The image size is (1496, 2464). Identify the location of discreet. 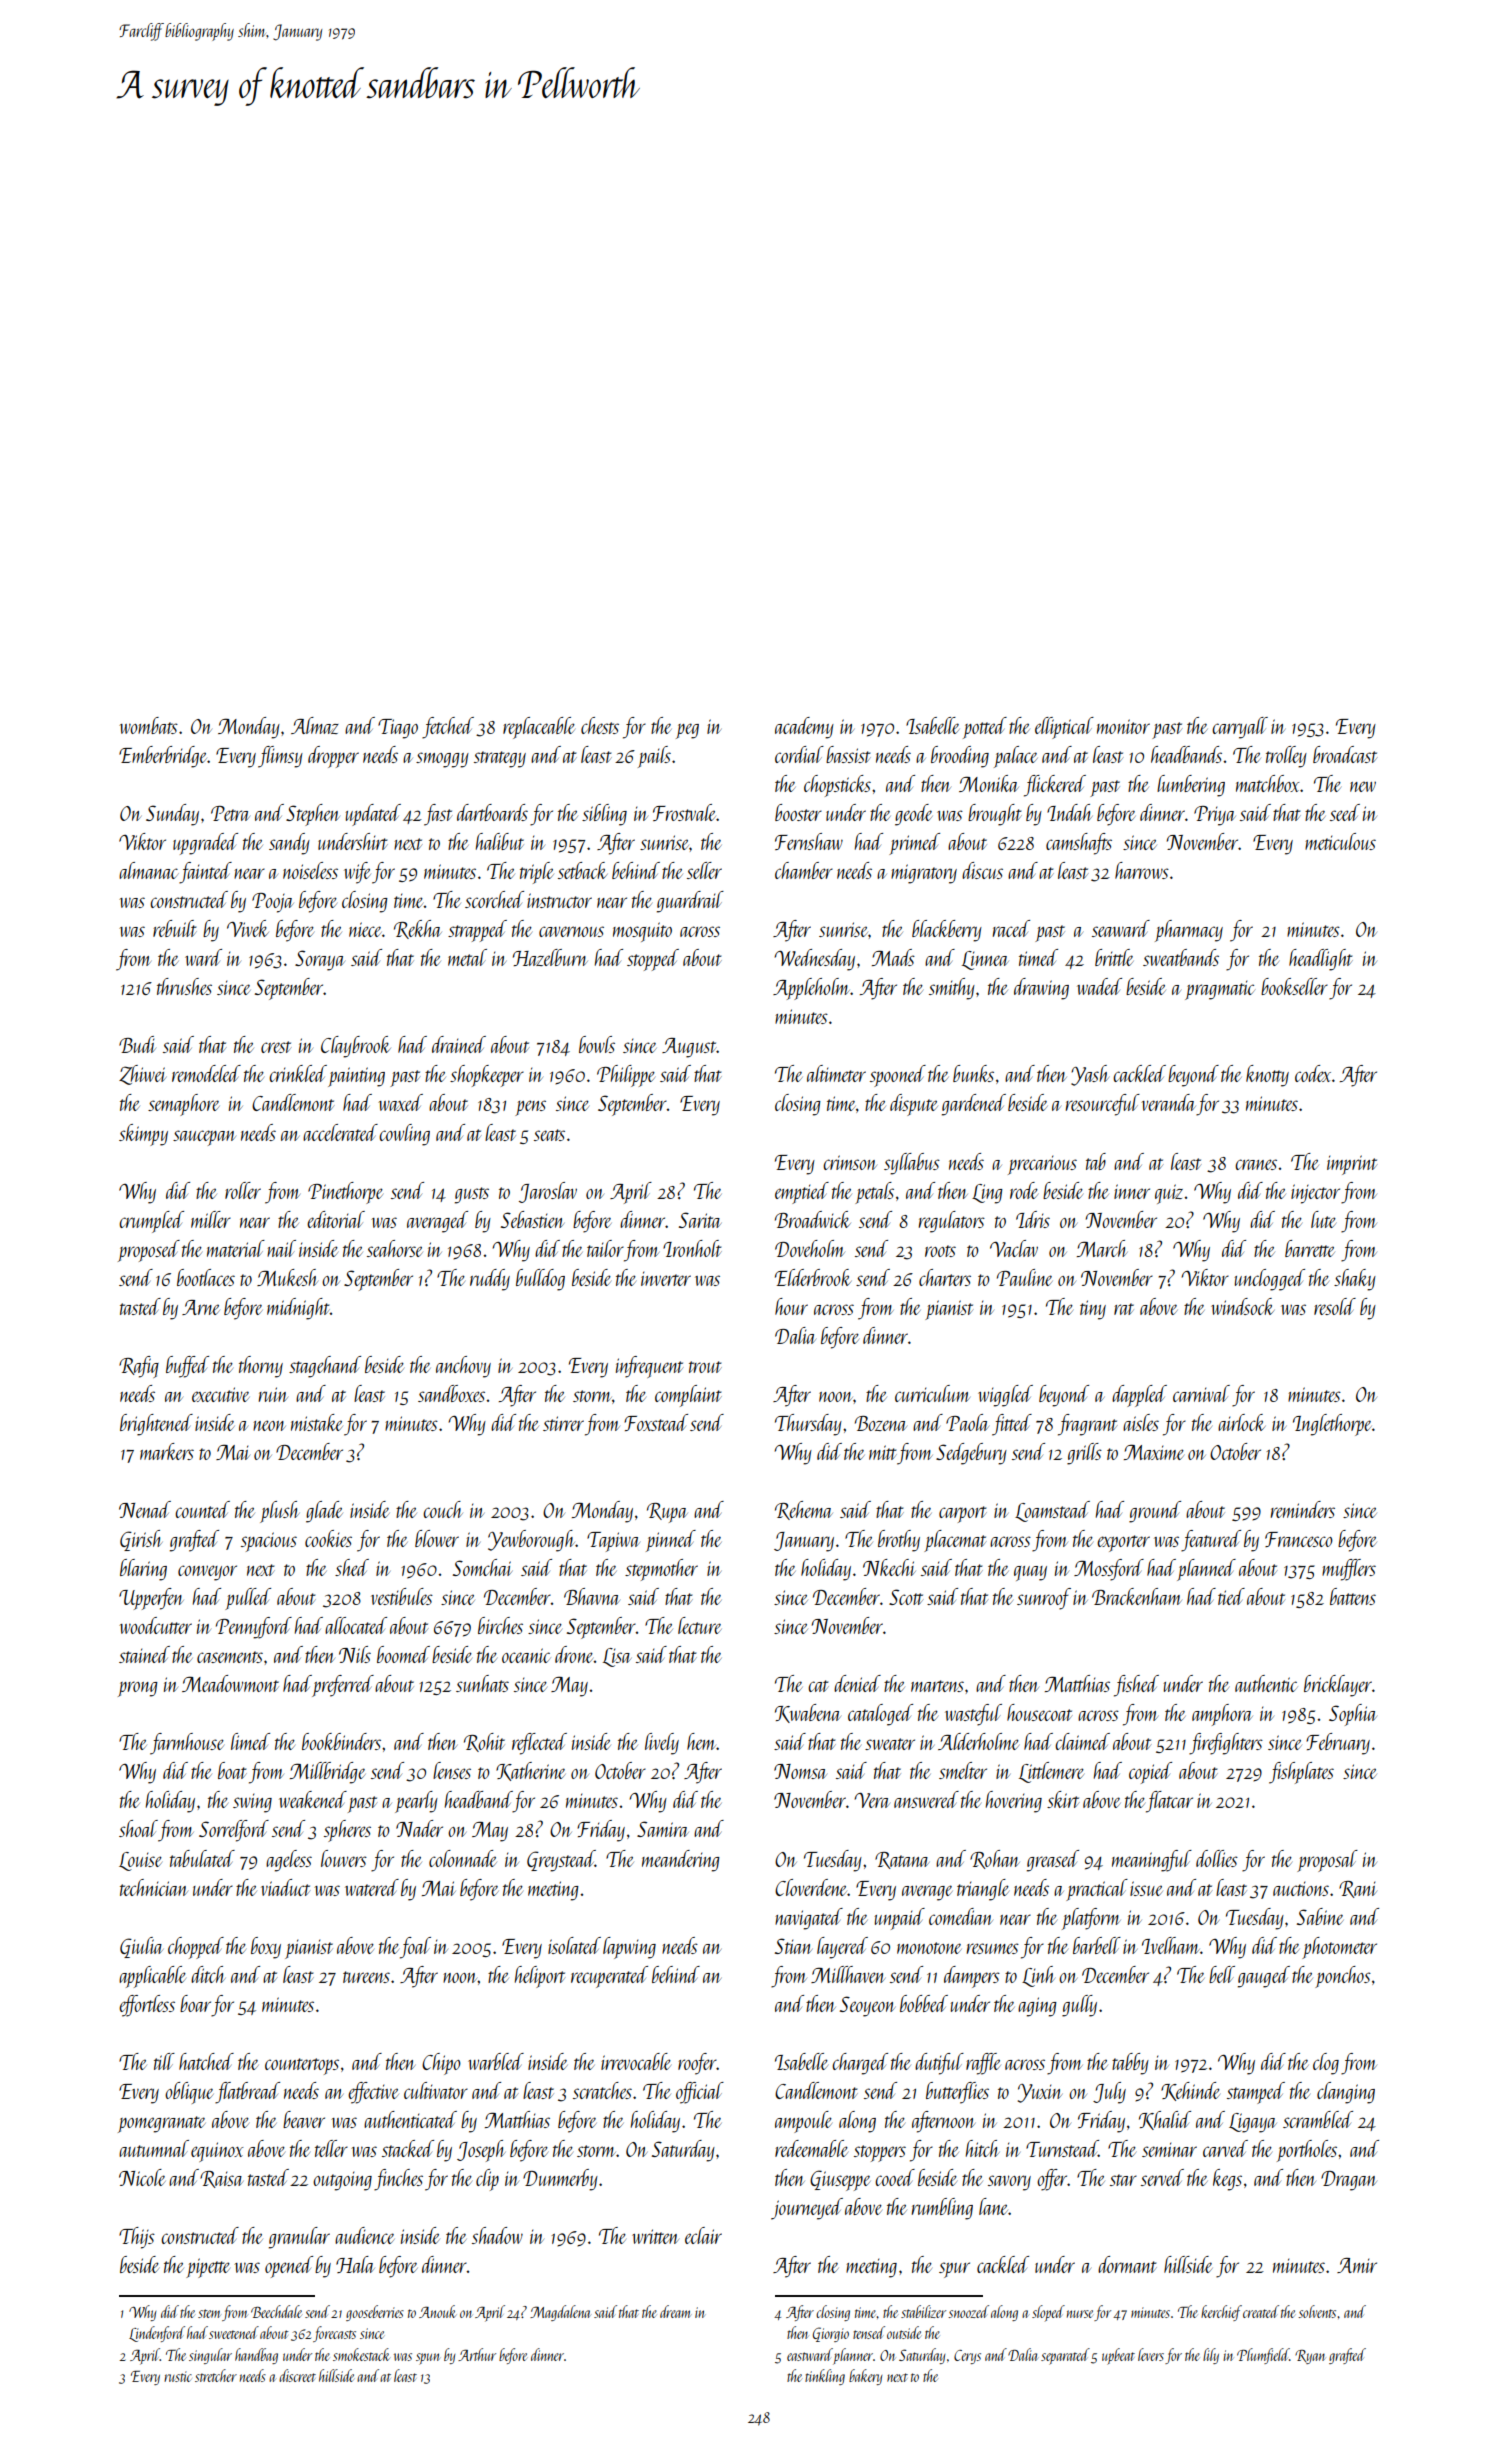
(297, 2375).
